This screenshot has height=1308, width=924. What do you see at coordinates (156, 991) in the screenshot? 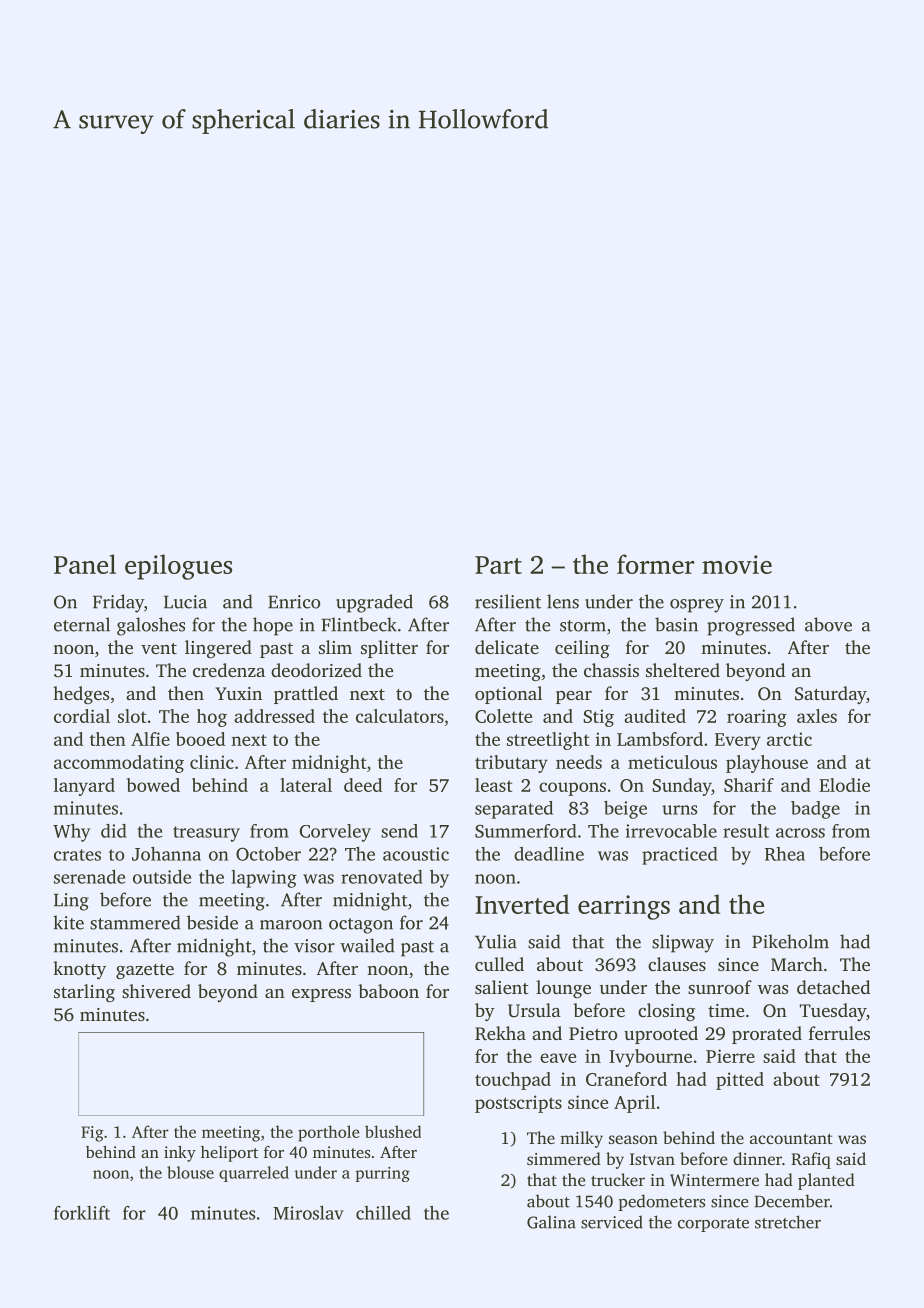
I see `shivered` at bounding box center [156, 991].
